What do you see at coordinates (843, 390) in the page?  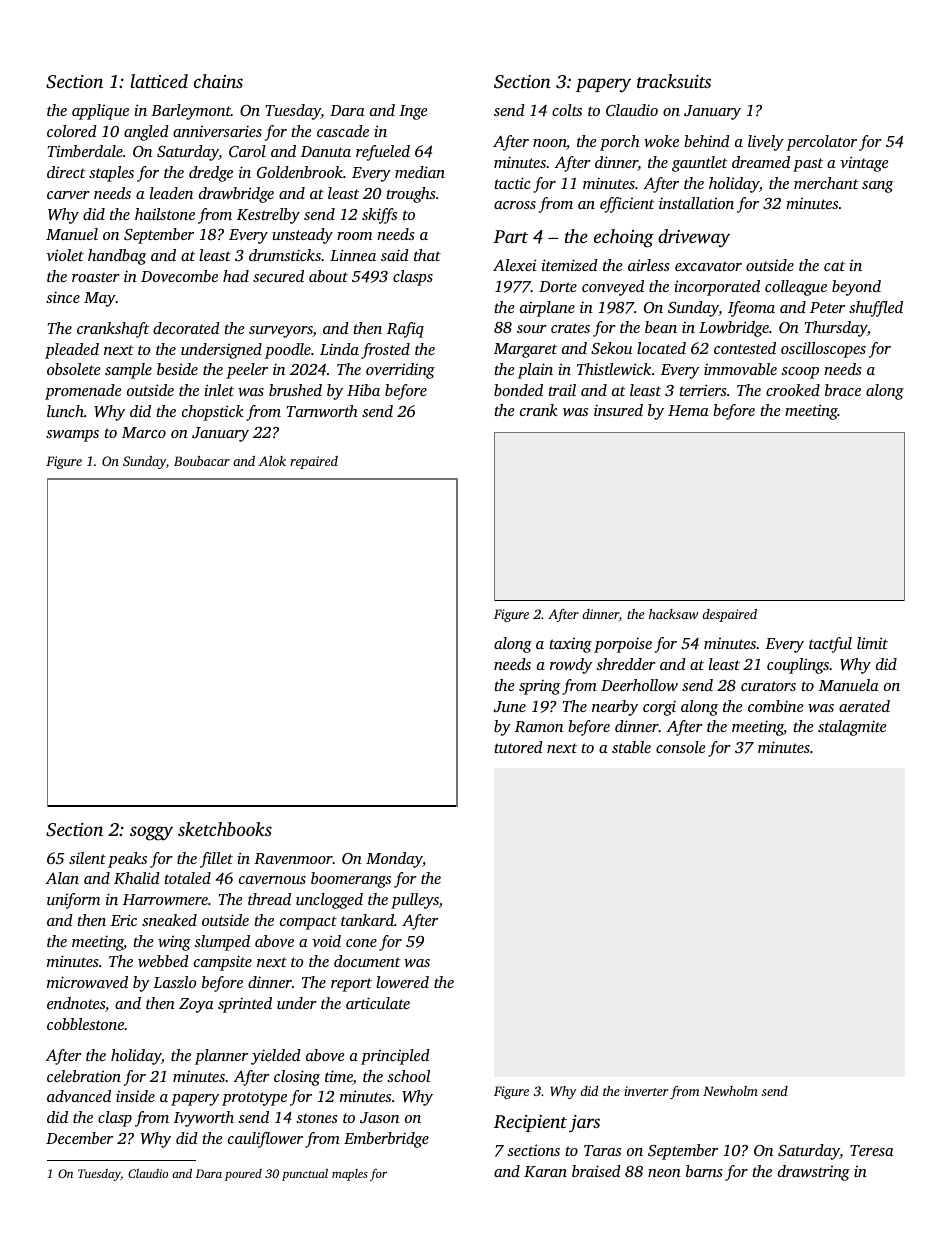 I see `brace` at bounding box center [843, 390].
